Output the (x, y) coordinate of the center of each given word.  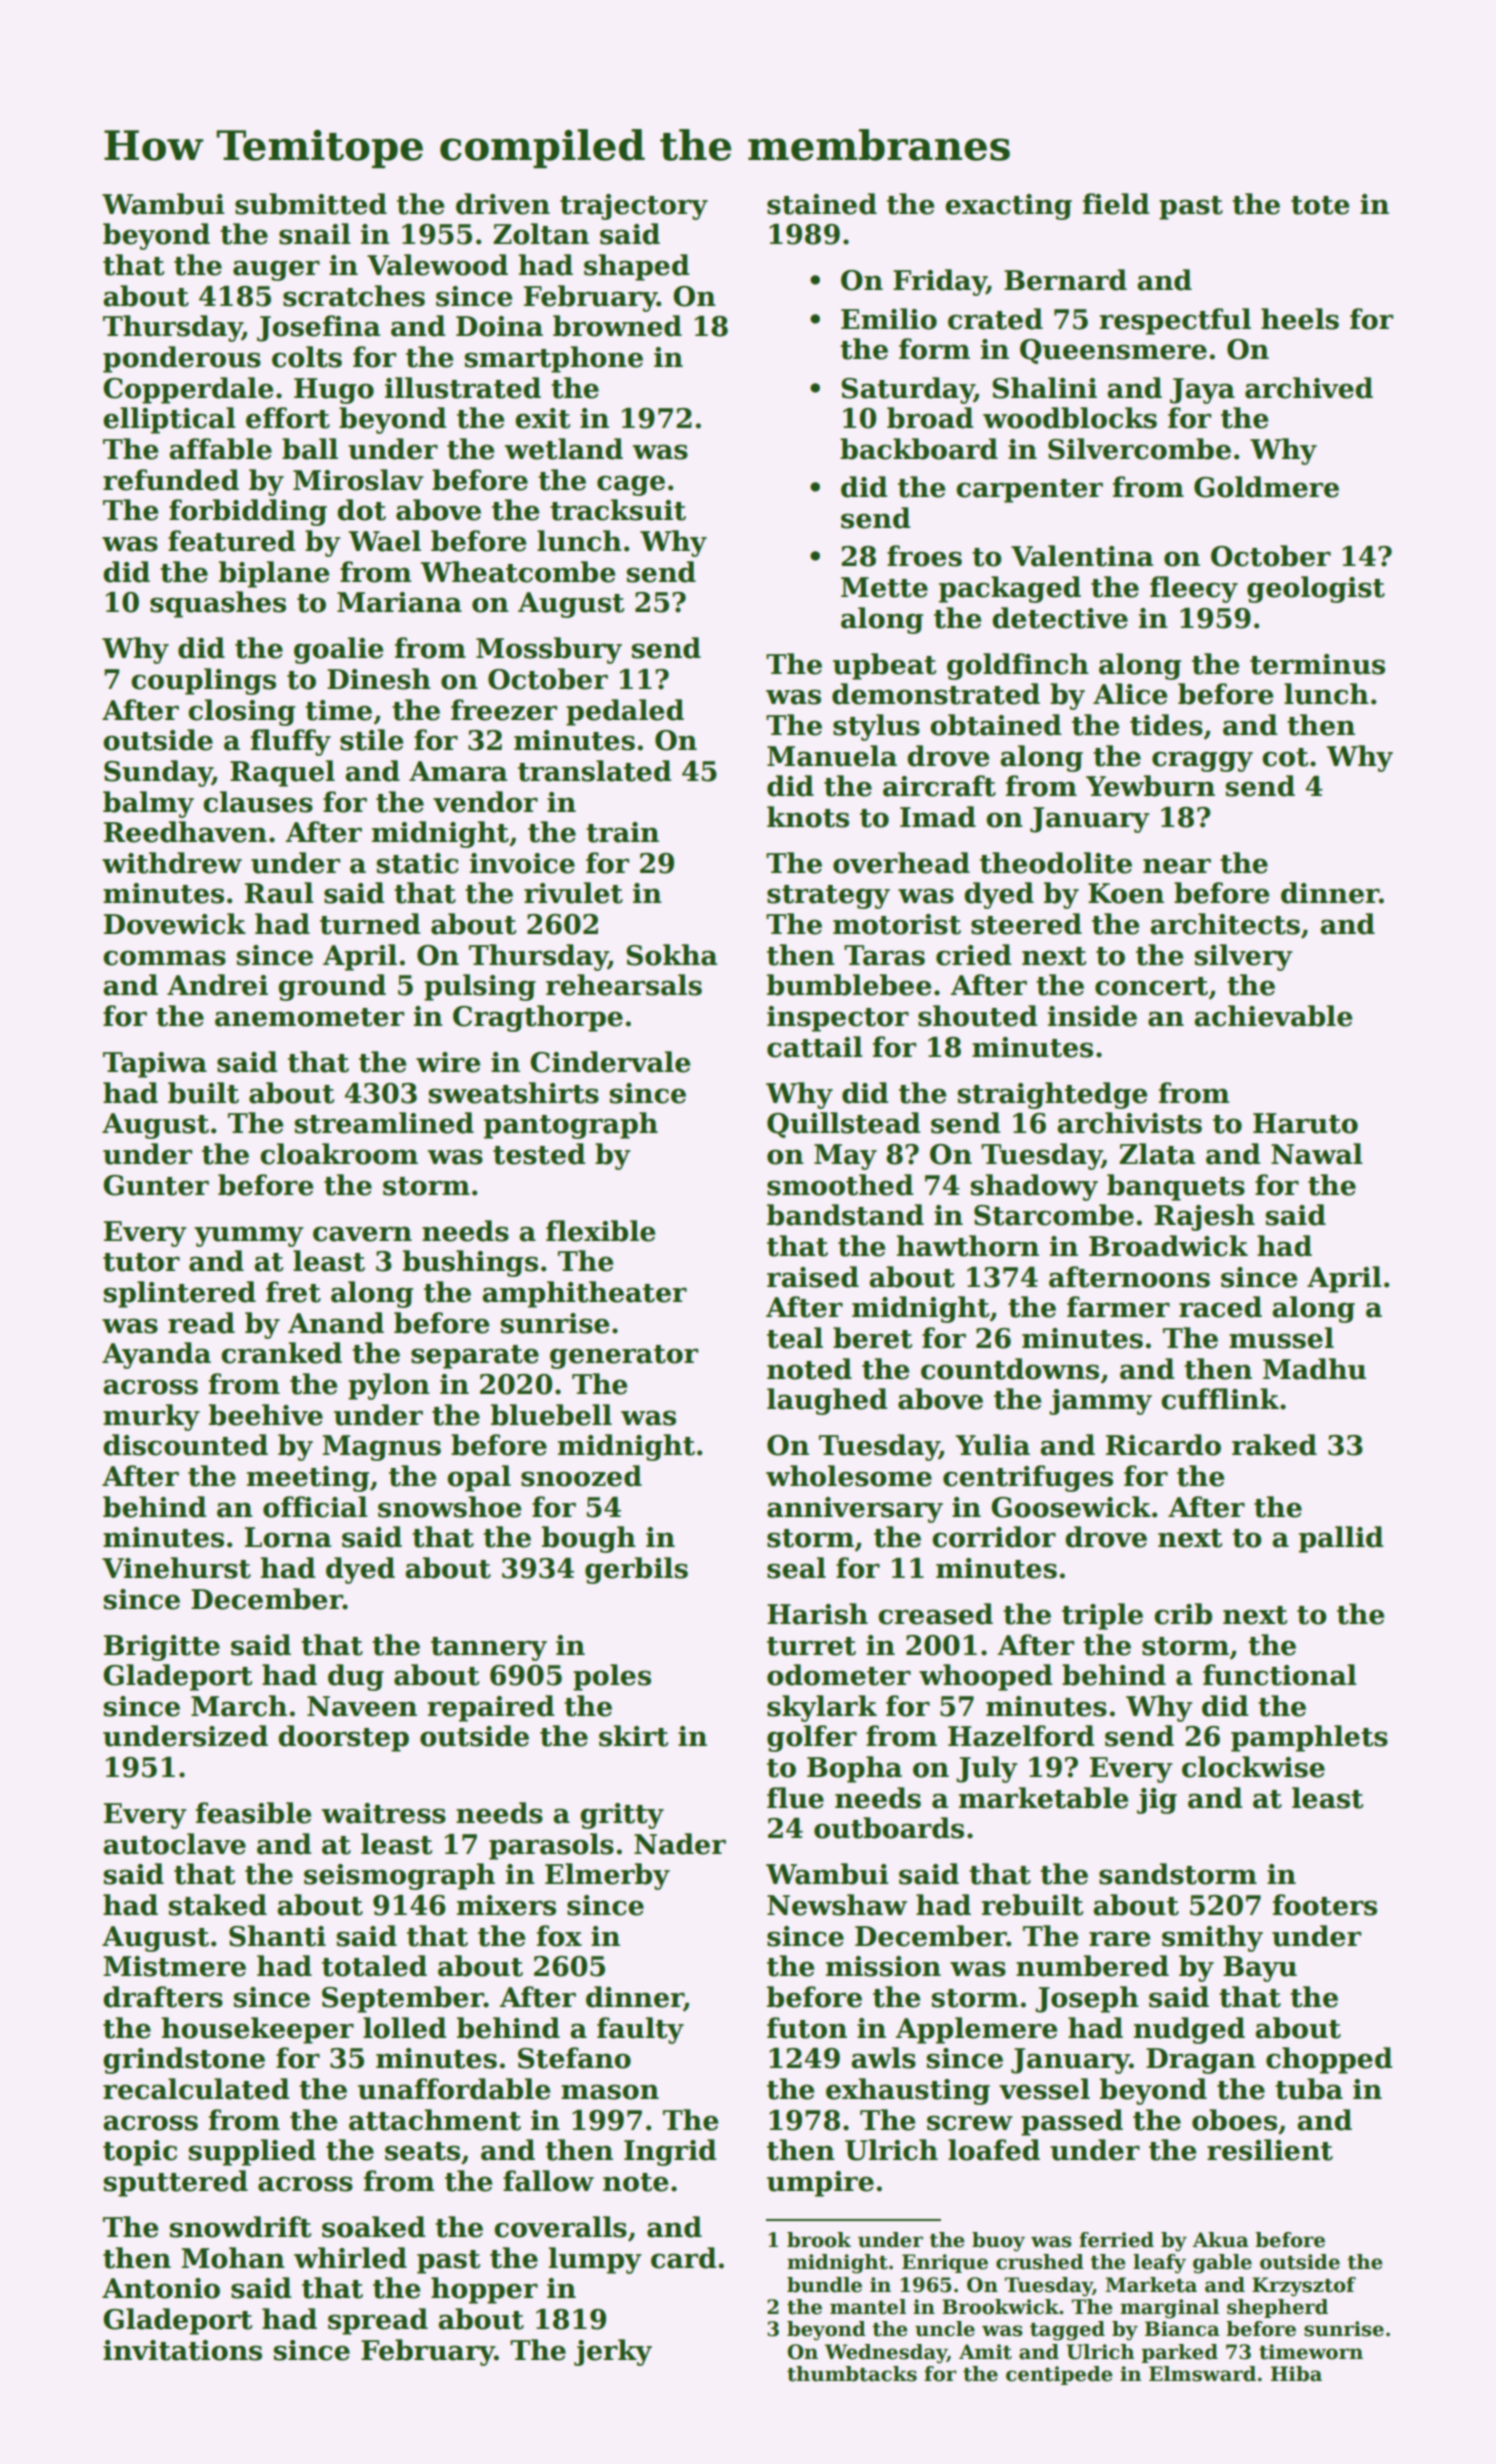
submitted (311, 204)
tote (1320, 205)
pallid (1341, 1539)
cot (1285, 757)
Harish (817, 1614)
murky (151, 1417)
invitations (182, 2350)
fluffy (291, 742)
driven (503, 204)
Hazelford (1021, 1736)
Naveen (362, 1706)
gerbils (636, 1570)
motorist (897, 924)
